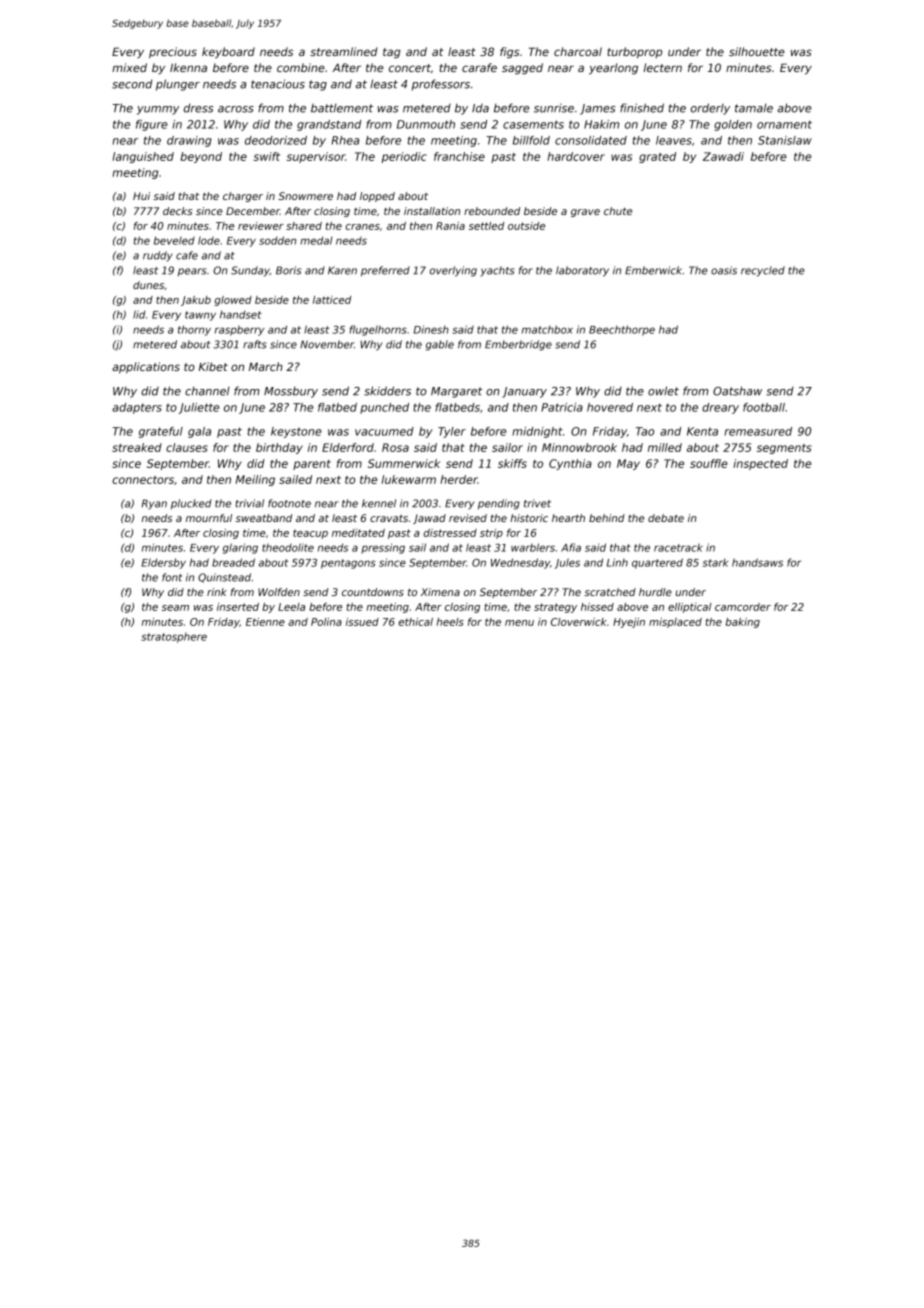 The image size is (924, 1308). Describe the element at coordinates (148, 285) in the screenshot. I see `dunes` at that location.
